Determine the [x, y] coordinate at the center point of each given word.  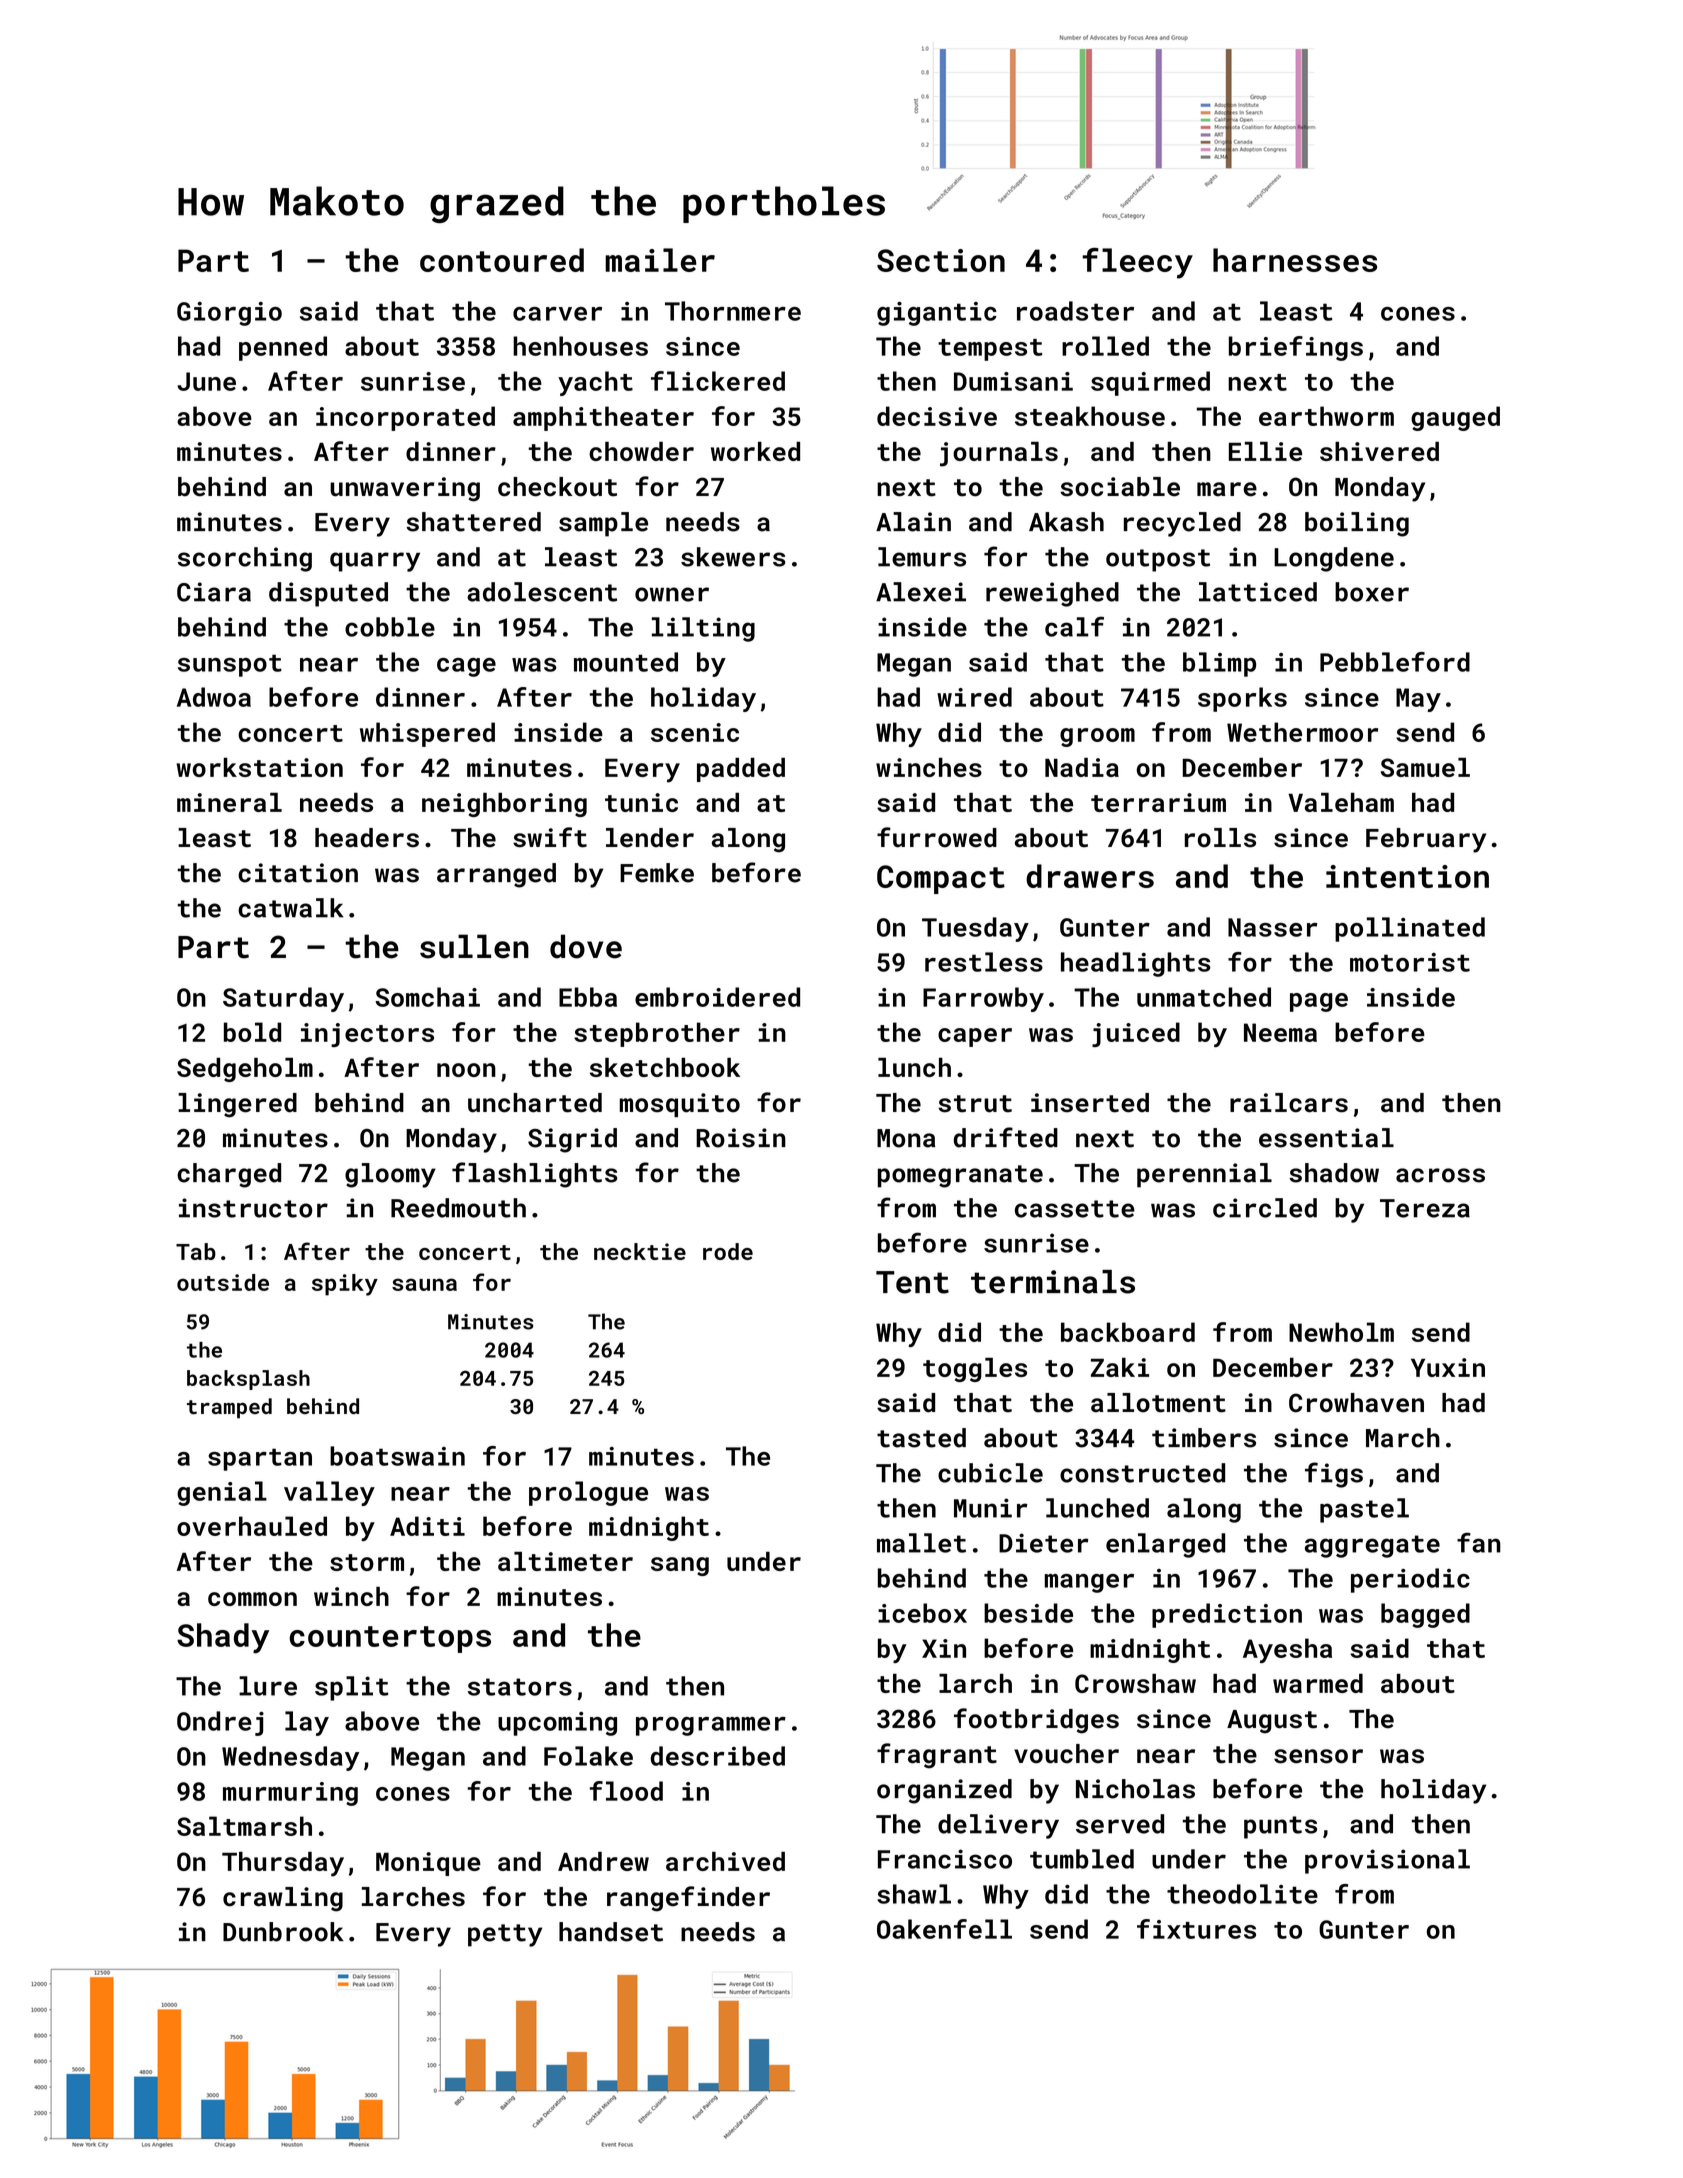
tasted [921, 1438]
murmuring [290, 1794]
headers [367, 838]
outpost [1158, 560]
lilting [703, 629]
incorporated [405, 418]
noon [466, 1070]
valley [329, 1493]
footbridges [1036, 1721]
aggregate [1372, 1546]
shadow [1334, 1173]
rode [728, 1251]
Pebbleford [1395, 662]
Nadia [1082, 767]
